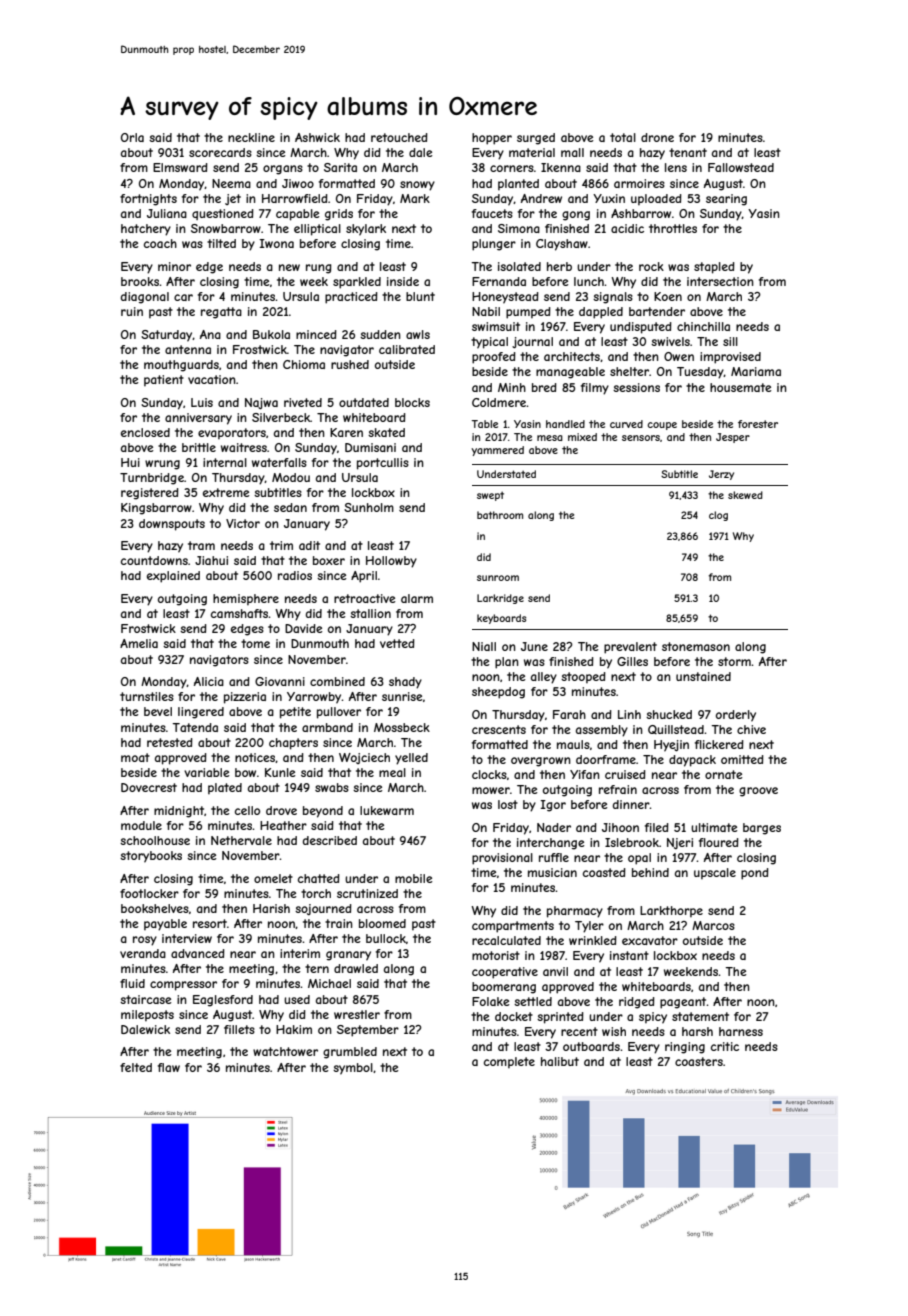 The image size is (908, 1316). What do you see at coordinates (399, 137) in the screenshot?
I see `retouched` at bounding box center [399, 137].
